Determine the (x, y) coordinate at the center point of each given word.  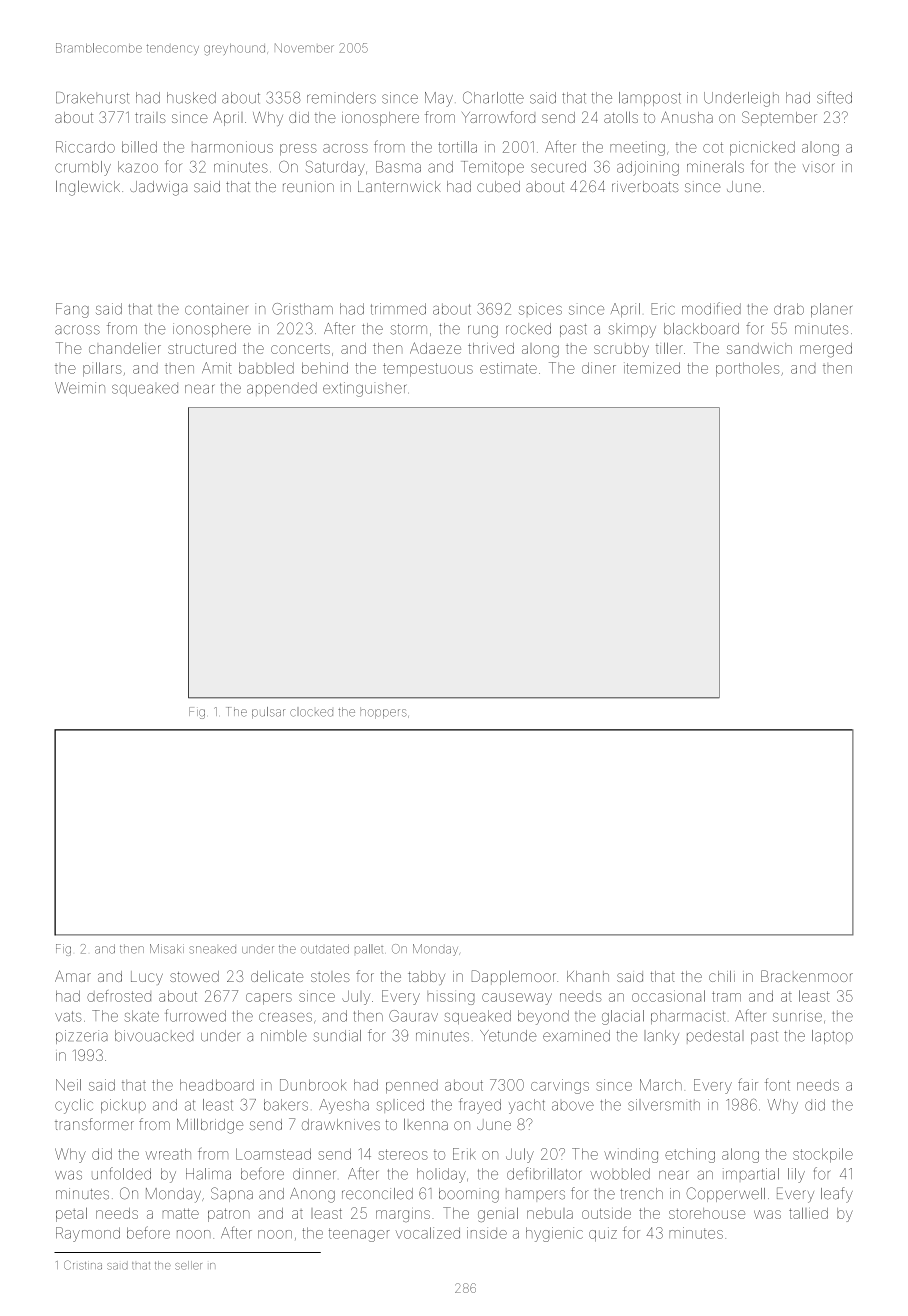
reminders (341, 98)
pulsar (268, 713)
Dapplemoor (514, 977)
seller (188, 1265)
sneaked (213, 950)
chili (722, 976)
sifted (834, 97)
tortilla (457, 147)
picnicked (762, 148)
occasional (668, 996)
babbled (266, 368)
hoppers (384, 714)
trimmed (398, 309)
